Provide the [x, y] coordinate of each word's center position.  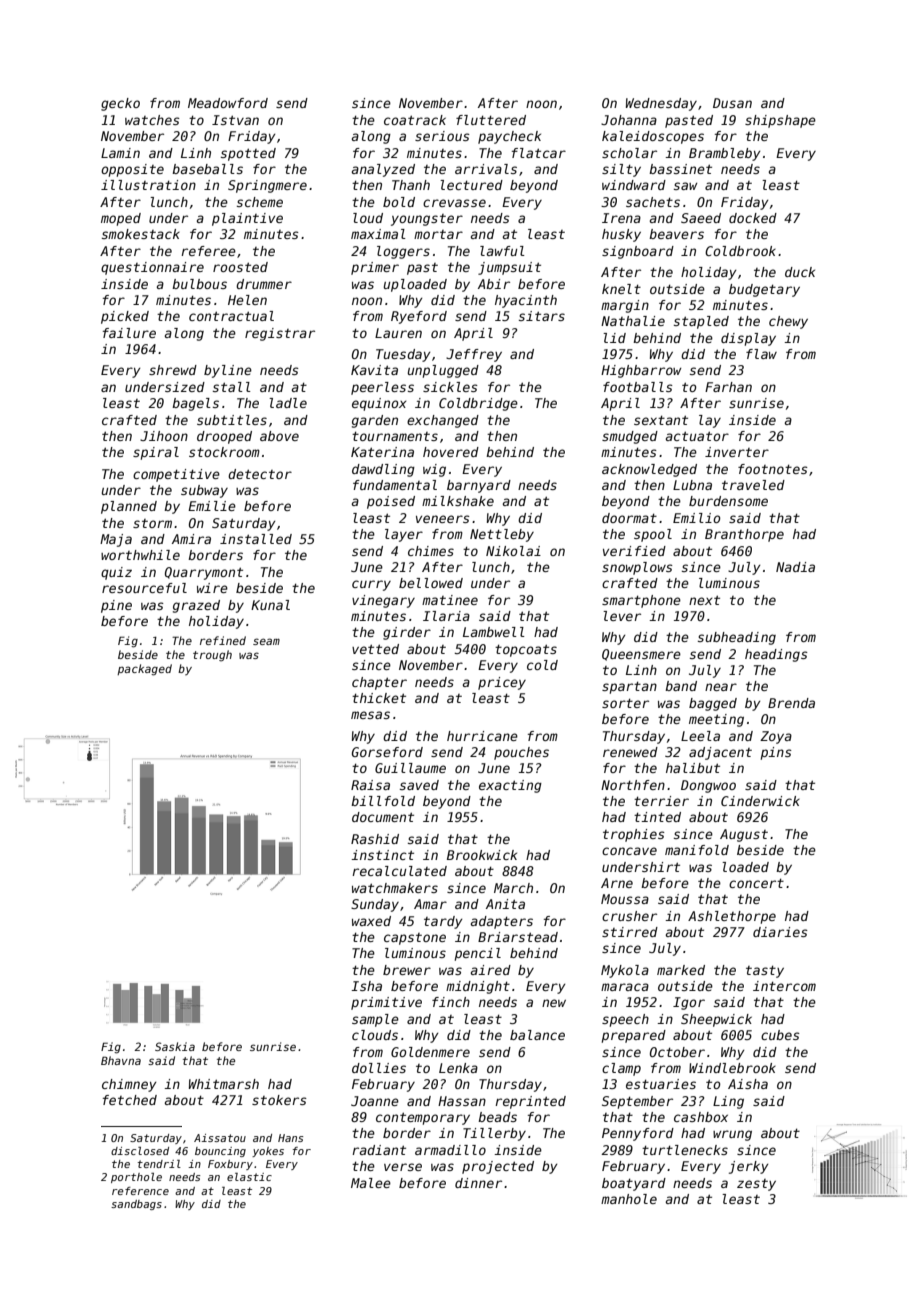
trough [212, 656]
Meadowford [228, 103]
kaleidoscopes [653, 137]
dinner [478, 1183]
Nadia [795, 567]
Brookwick [482, 855]
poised [391, 502]
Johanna [629, 120]
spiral [156, 453]
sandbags [136, 1205]
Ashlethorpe [732, 917]
